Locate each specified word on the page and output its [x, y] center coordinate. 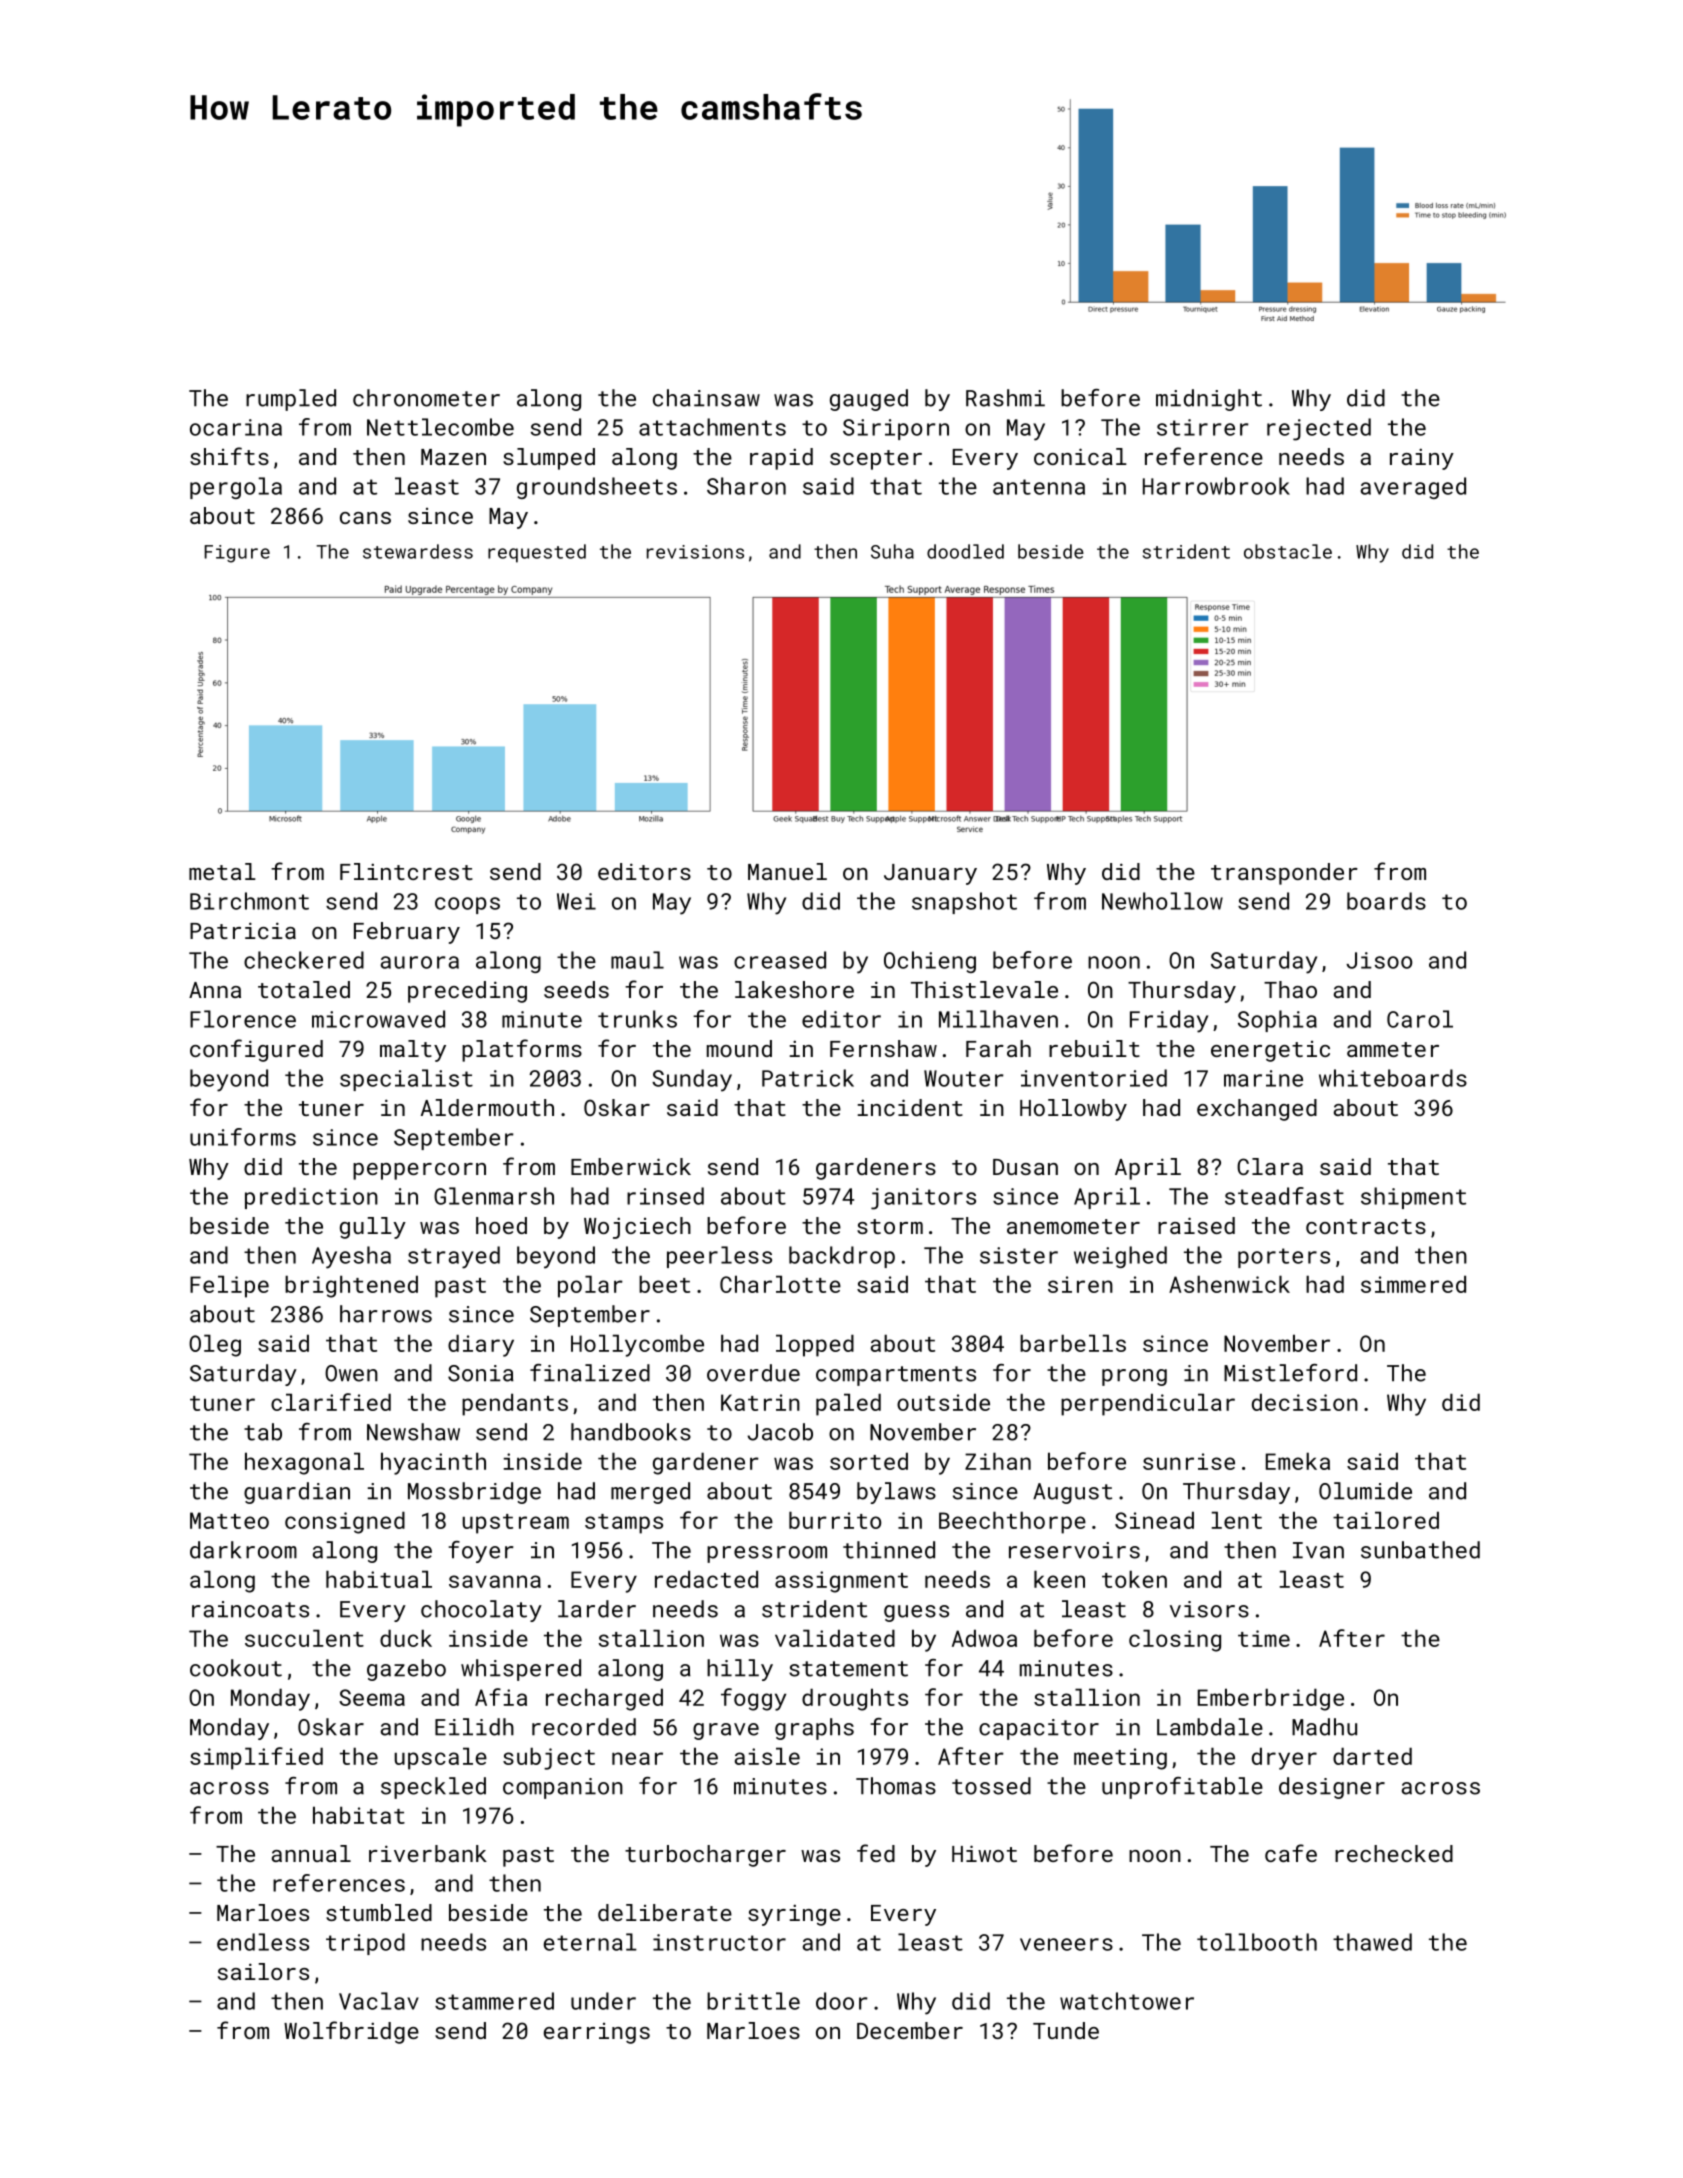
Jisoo [1379, 960]
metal [222, 871]
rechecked [1394, 1853]
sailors [263, 1971]
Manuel [787, 871]
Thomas [896, 1786]
